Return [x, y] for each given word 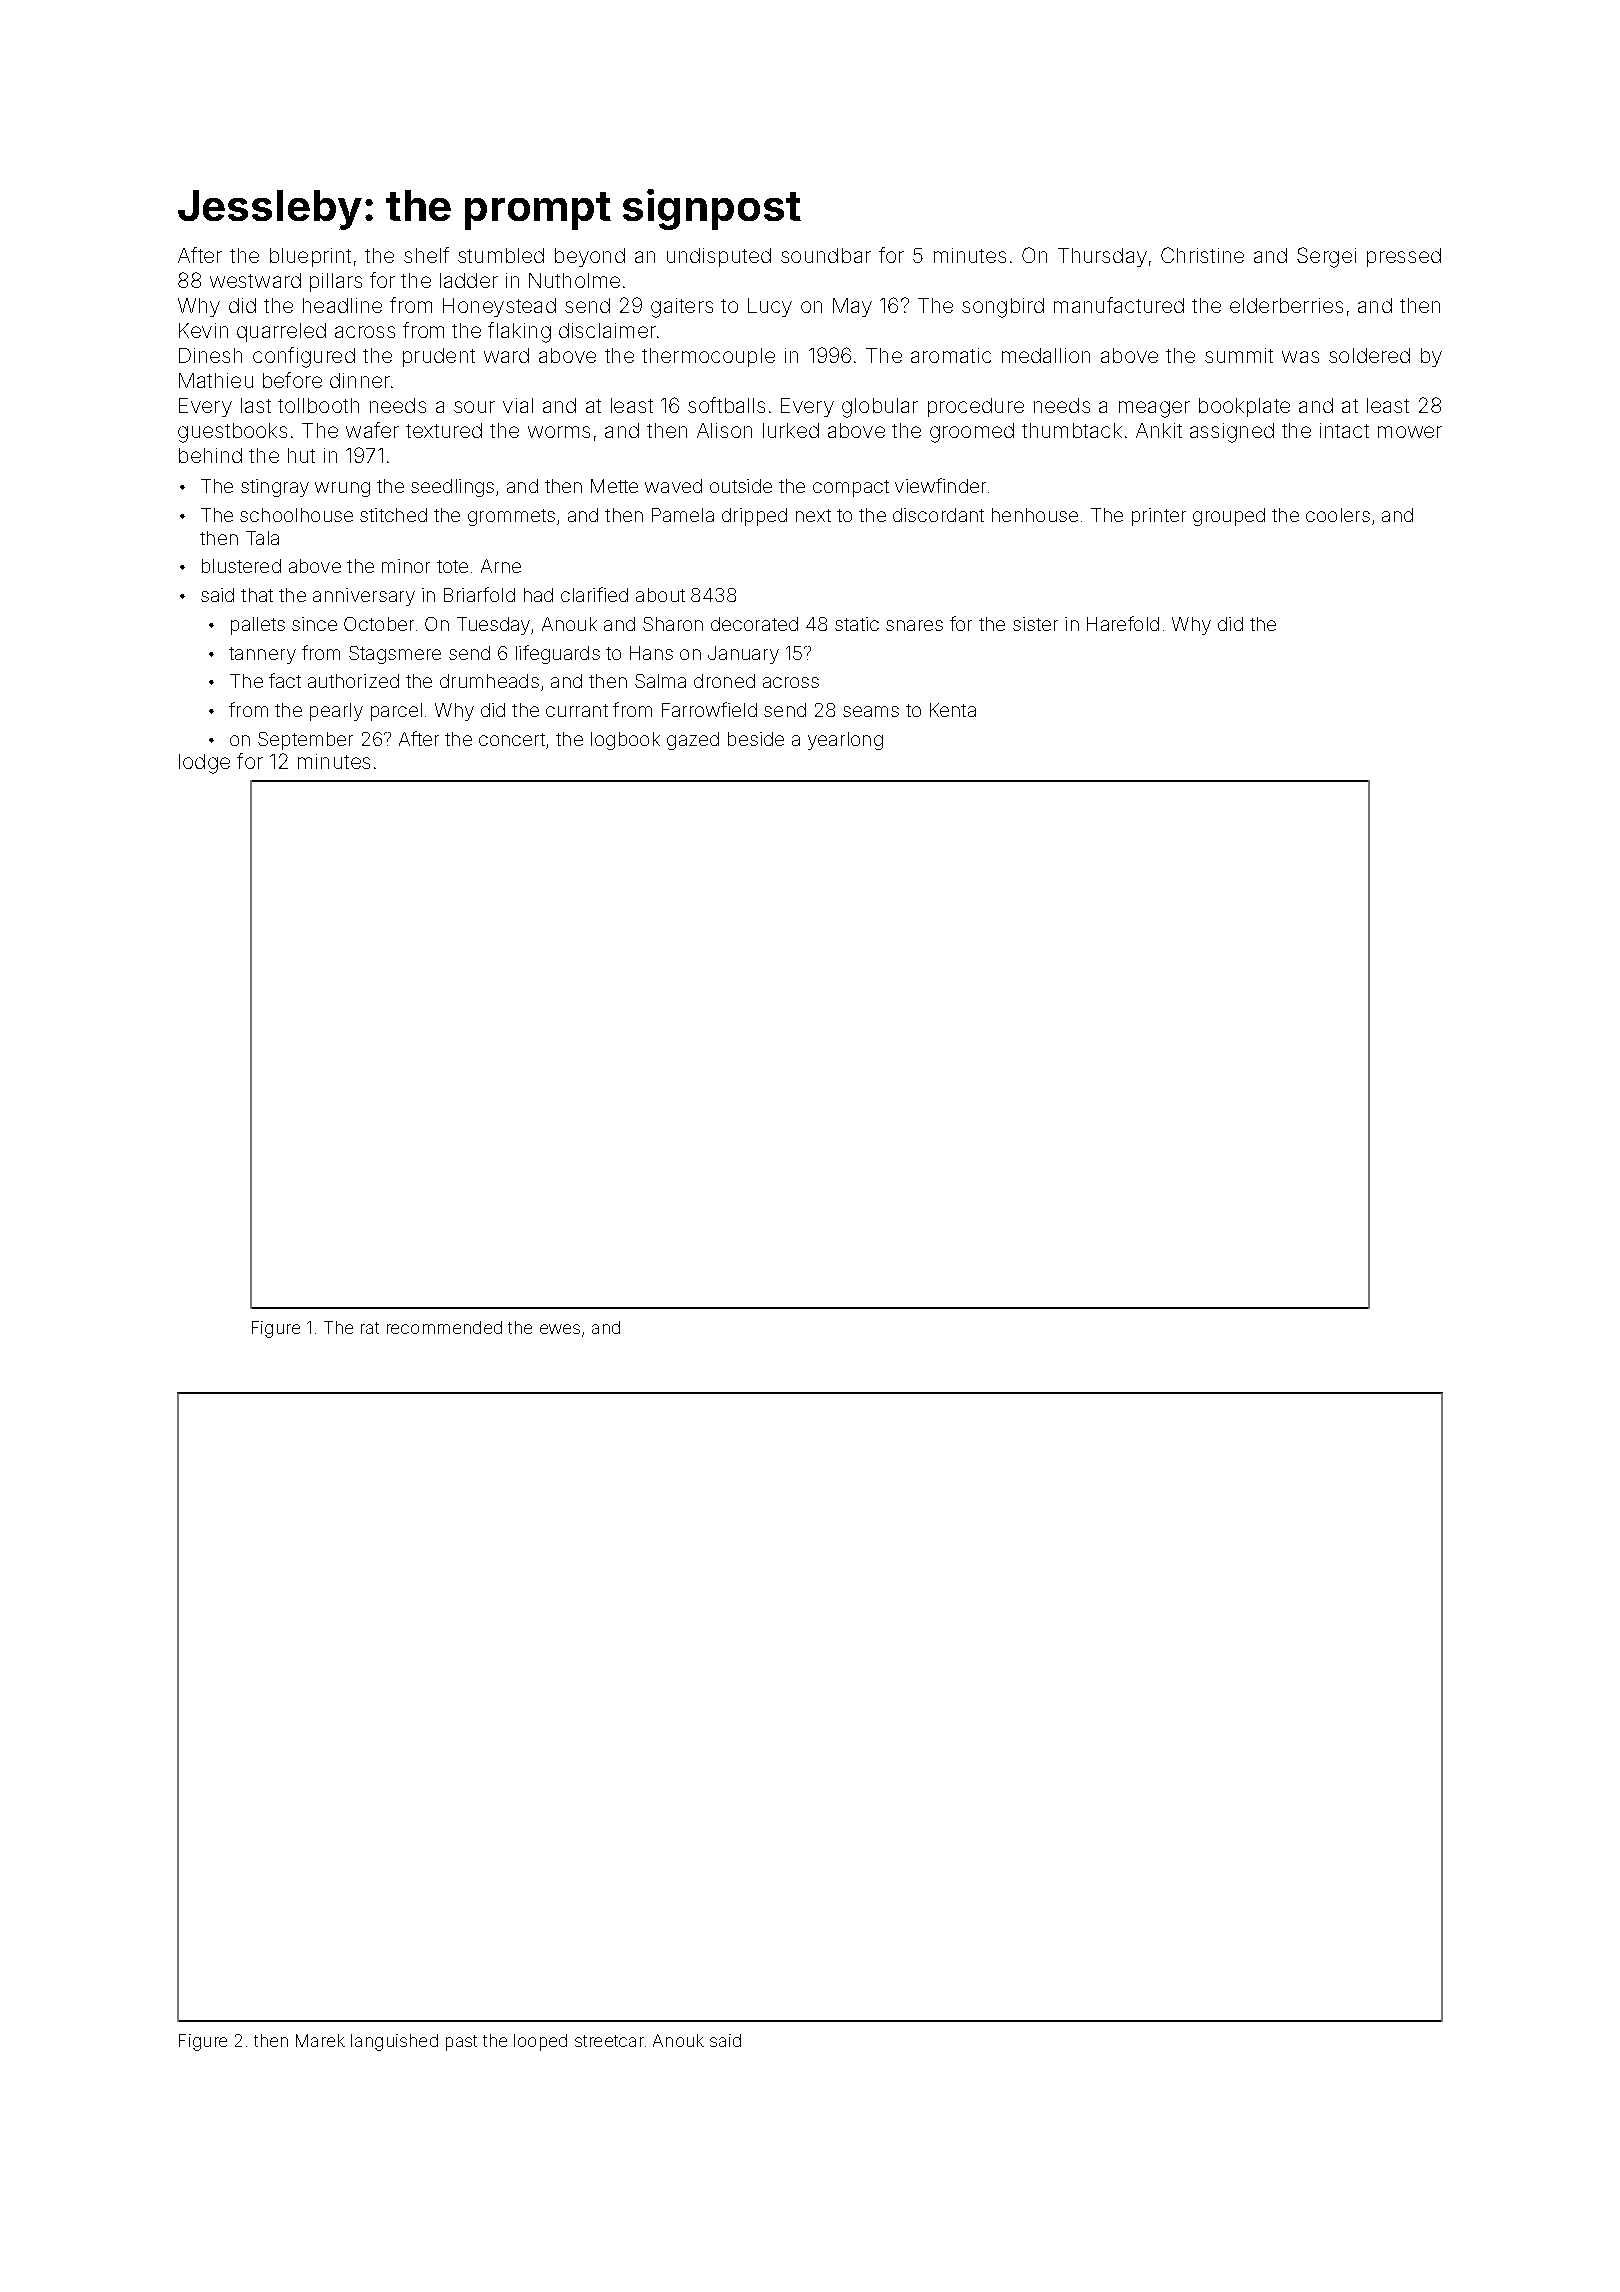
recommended [444, 1327]
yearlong [845, 741]
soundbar [826, 255]
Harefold [1123, 623]
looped [540, 2042]
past [461, 2043]
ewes [560, 1329]
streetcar [609, 2041]
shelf [426, 255]
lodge [204, 764]
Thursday [1102, 257]
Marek [320, 2040]
